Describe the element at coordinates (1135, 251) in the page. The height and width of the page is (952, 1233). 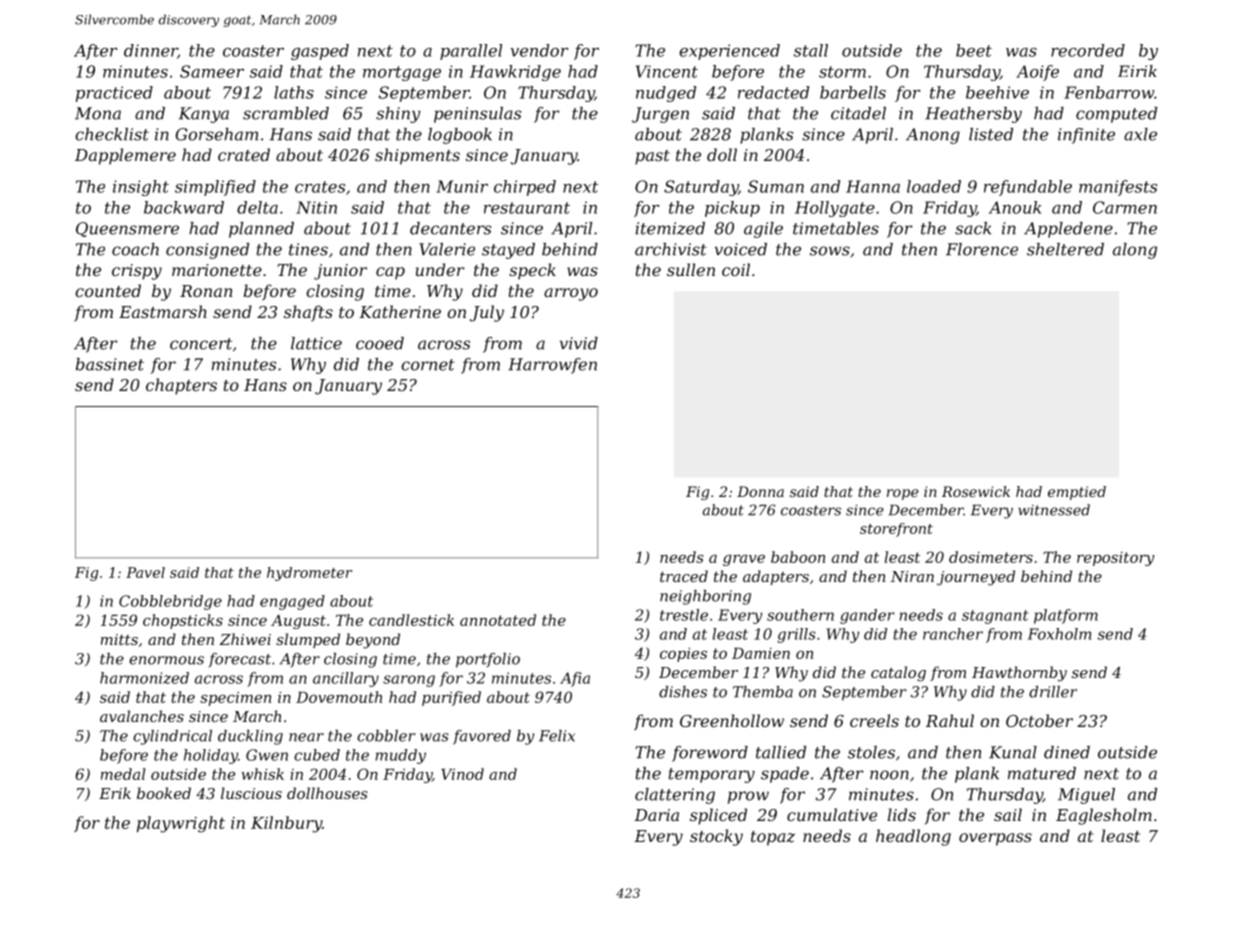
I see `along` at that location.
